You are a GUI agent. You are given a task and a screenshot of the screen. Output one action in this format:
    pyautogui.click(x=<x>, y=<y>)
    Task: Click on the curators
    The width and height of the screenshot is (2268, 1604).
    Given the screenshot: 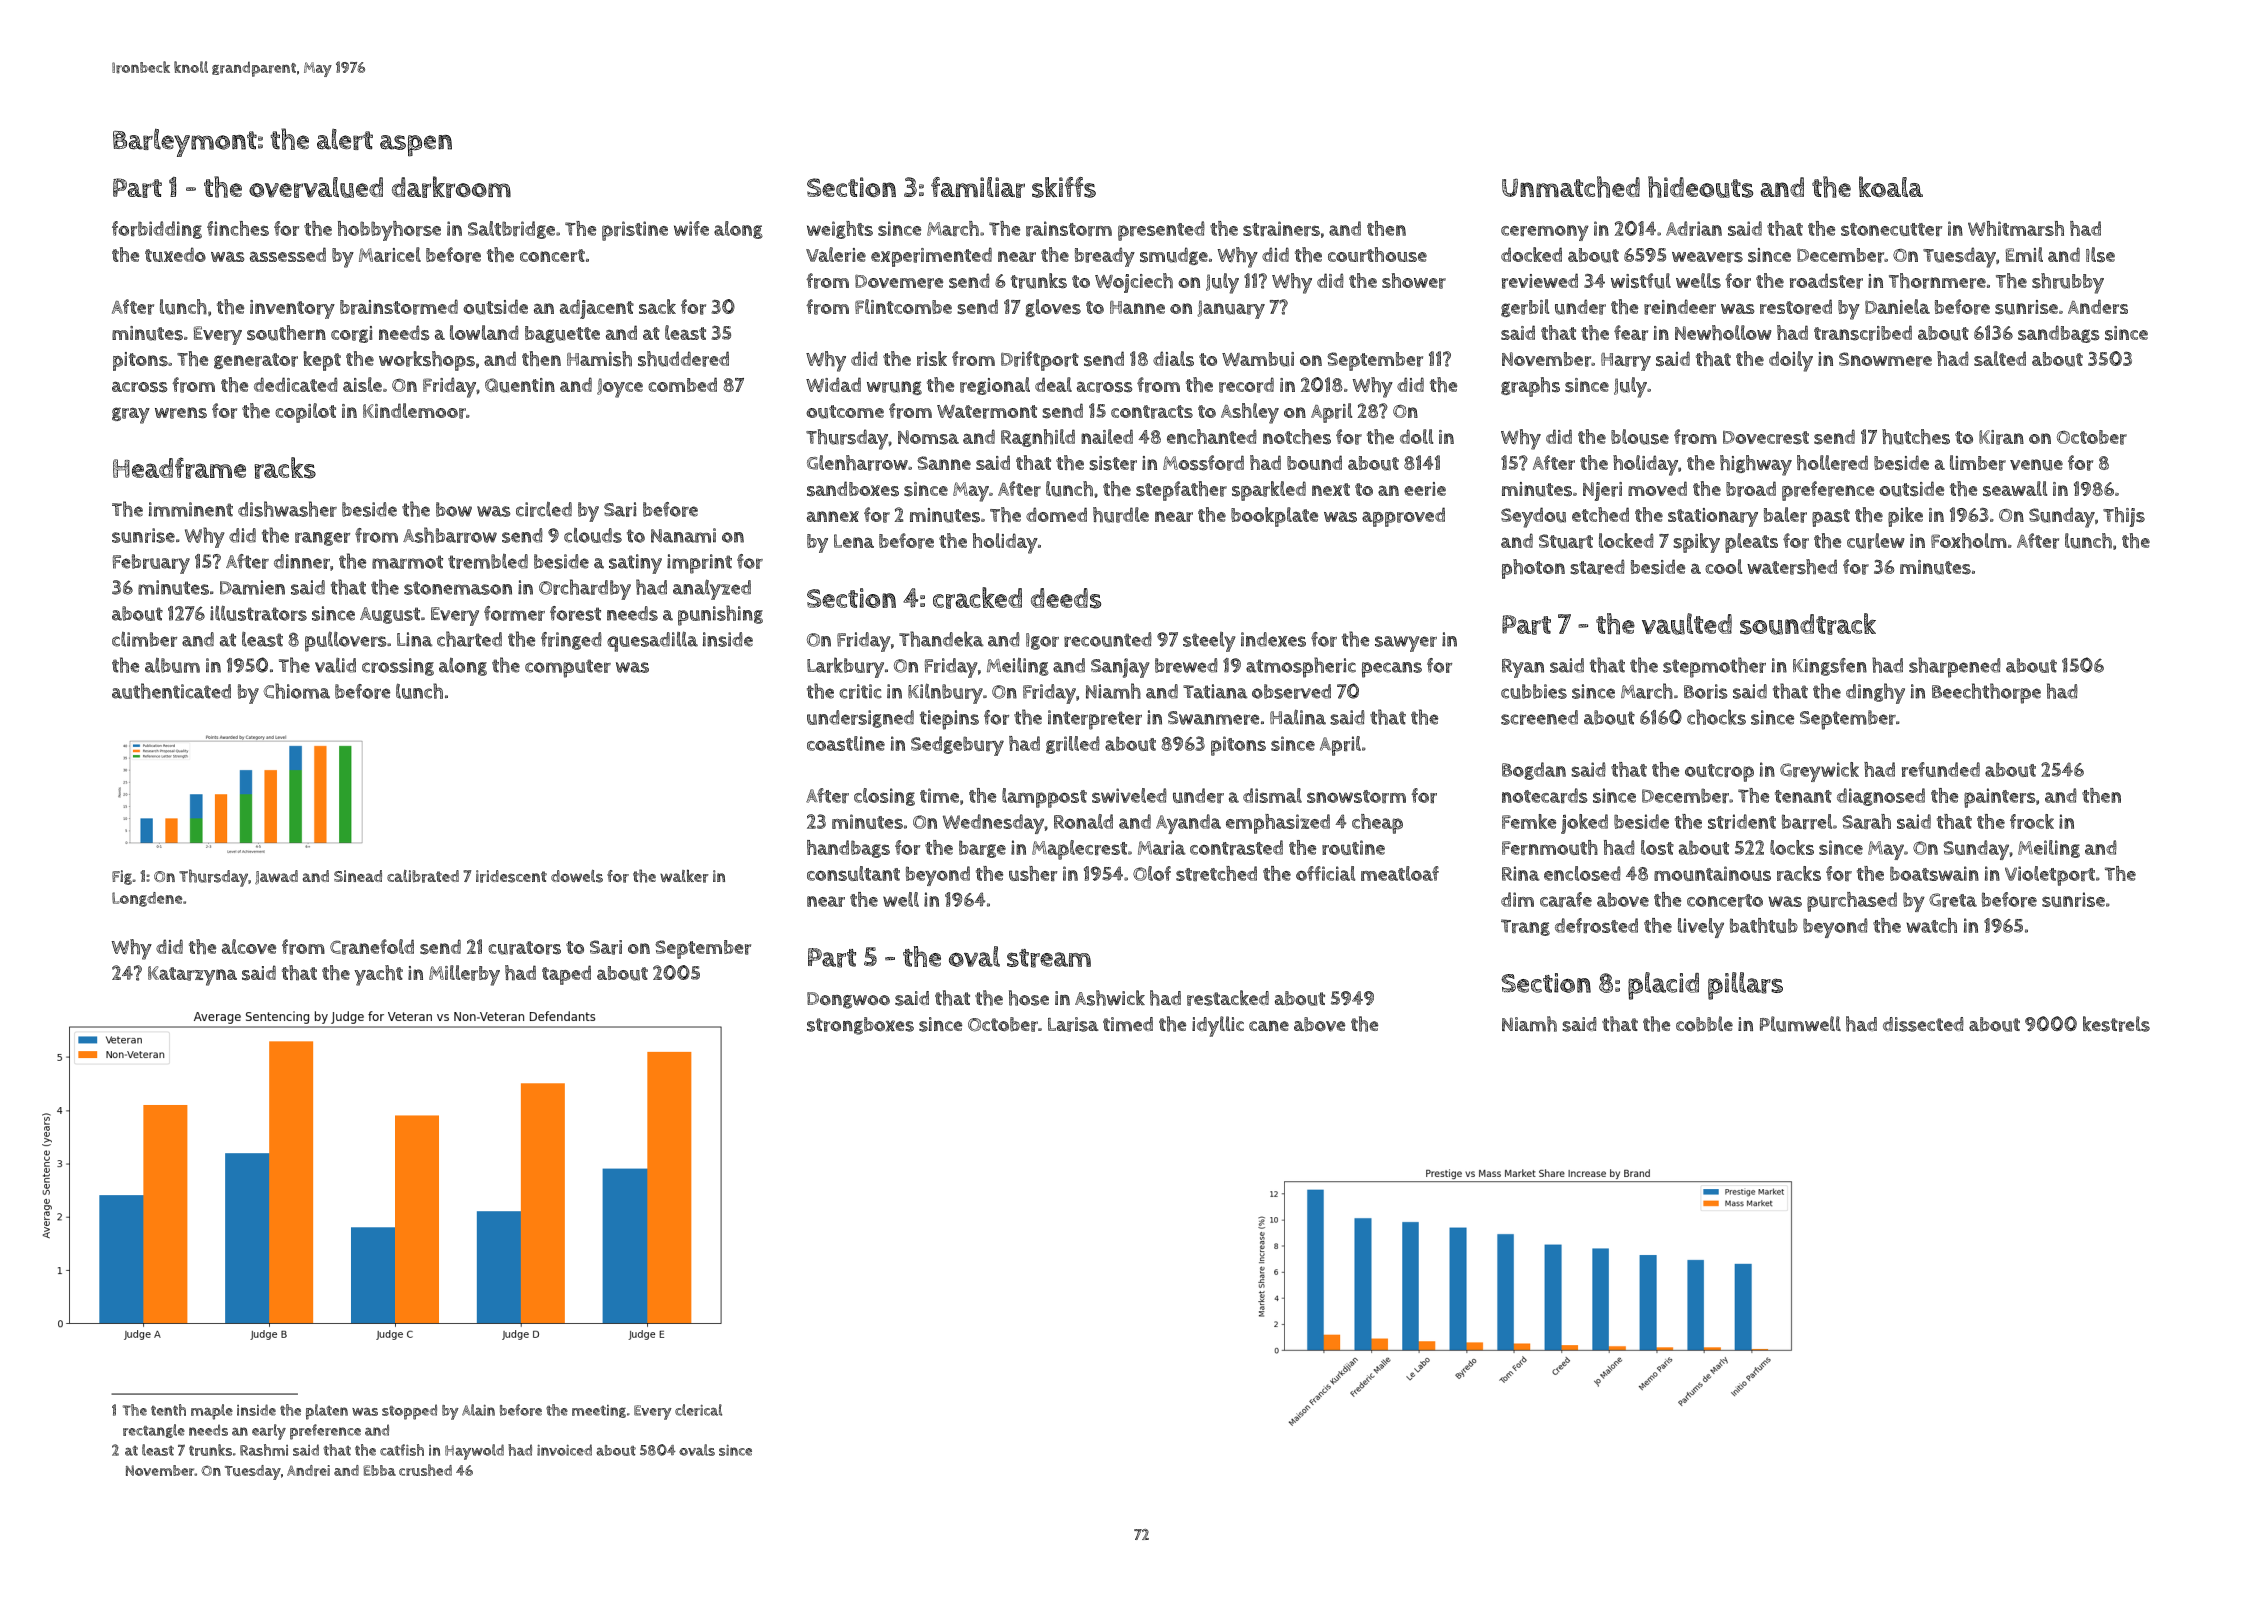 What is the action you would take?
    pyautogui.click(x=524, y=948)
